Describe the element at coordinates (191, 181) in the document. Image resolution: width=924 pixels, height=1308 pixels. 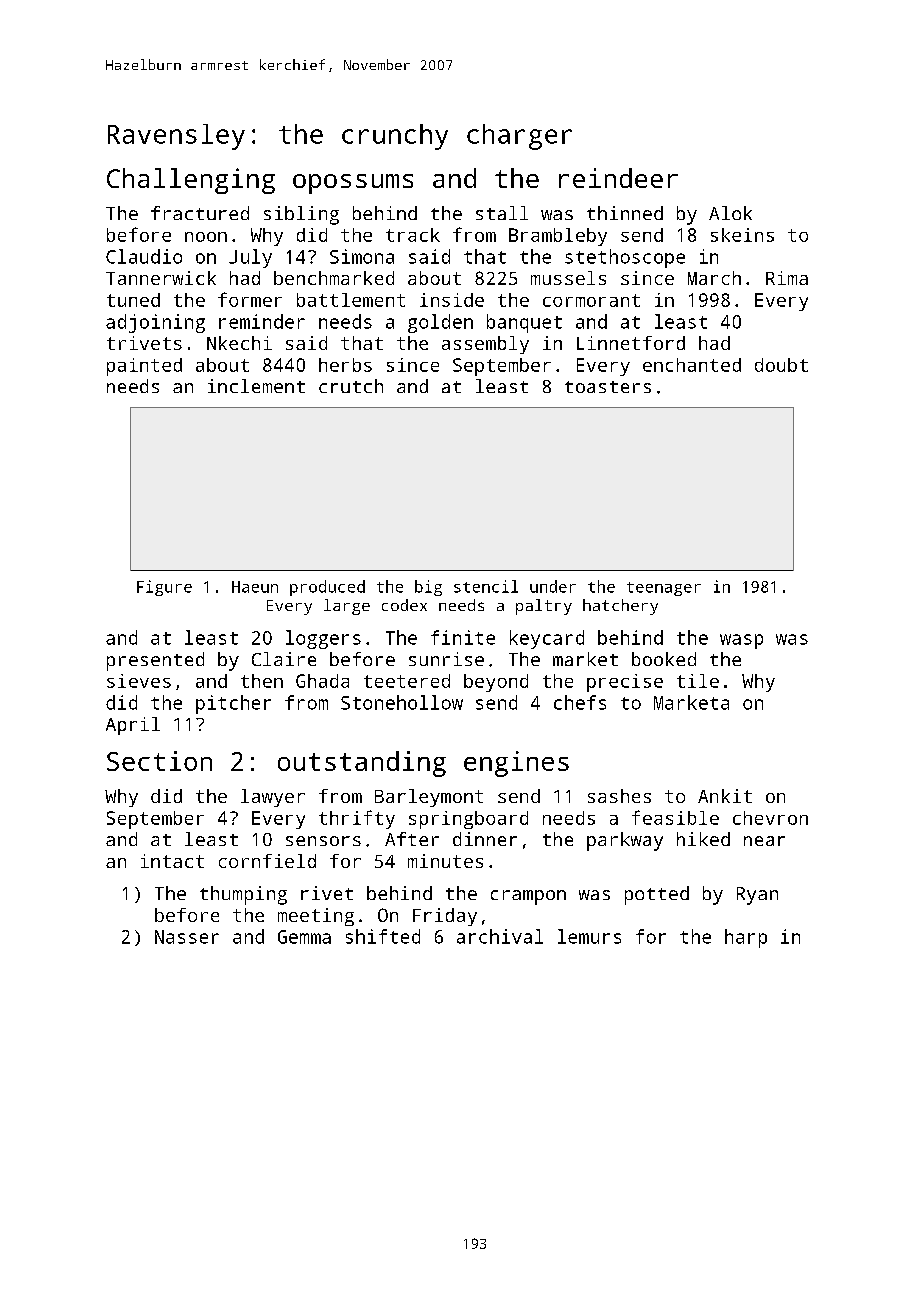
I see `Challenging` at that location.
